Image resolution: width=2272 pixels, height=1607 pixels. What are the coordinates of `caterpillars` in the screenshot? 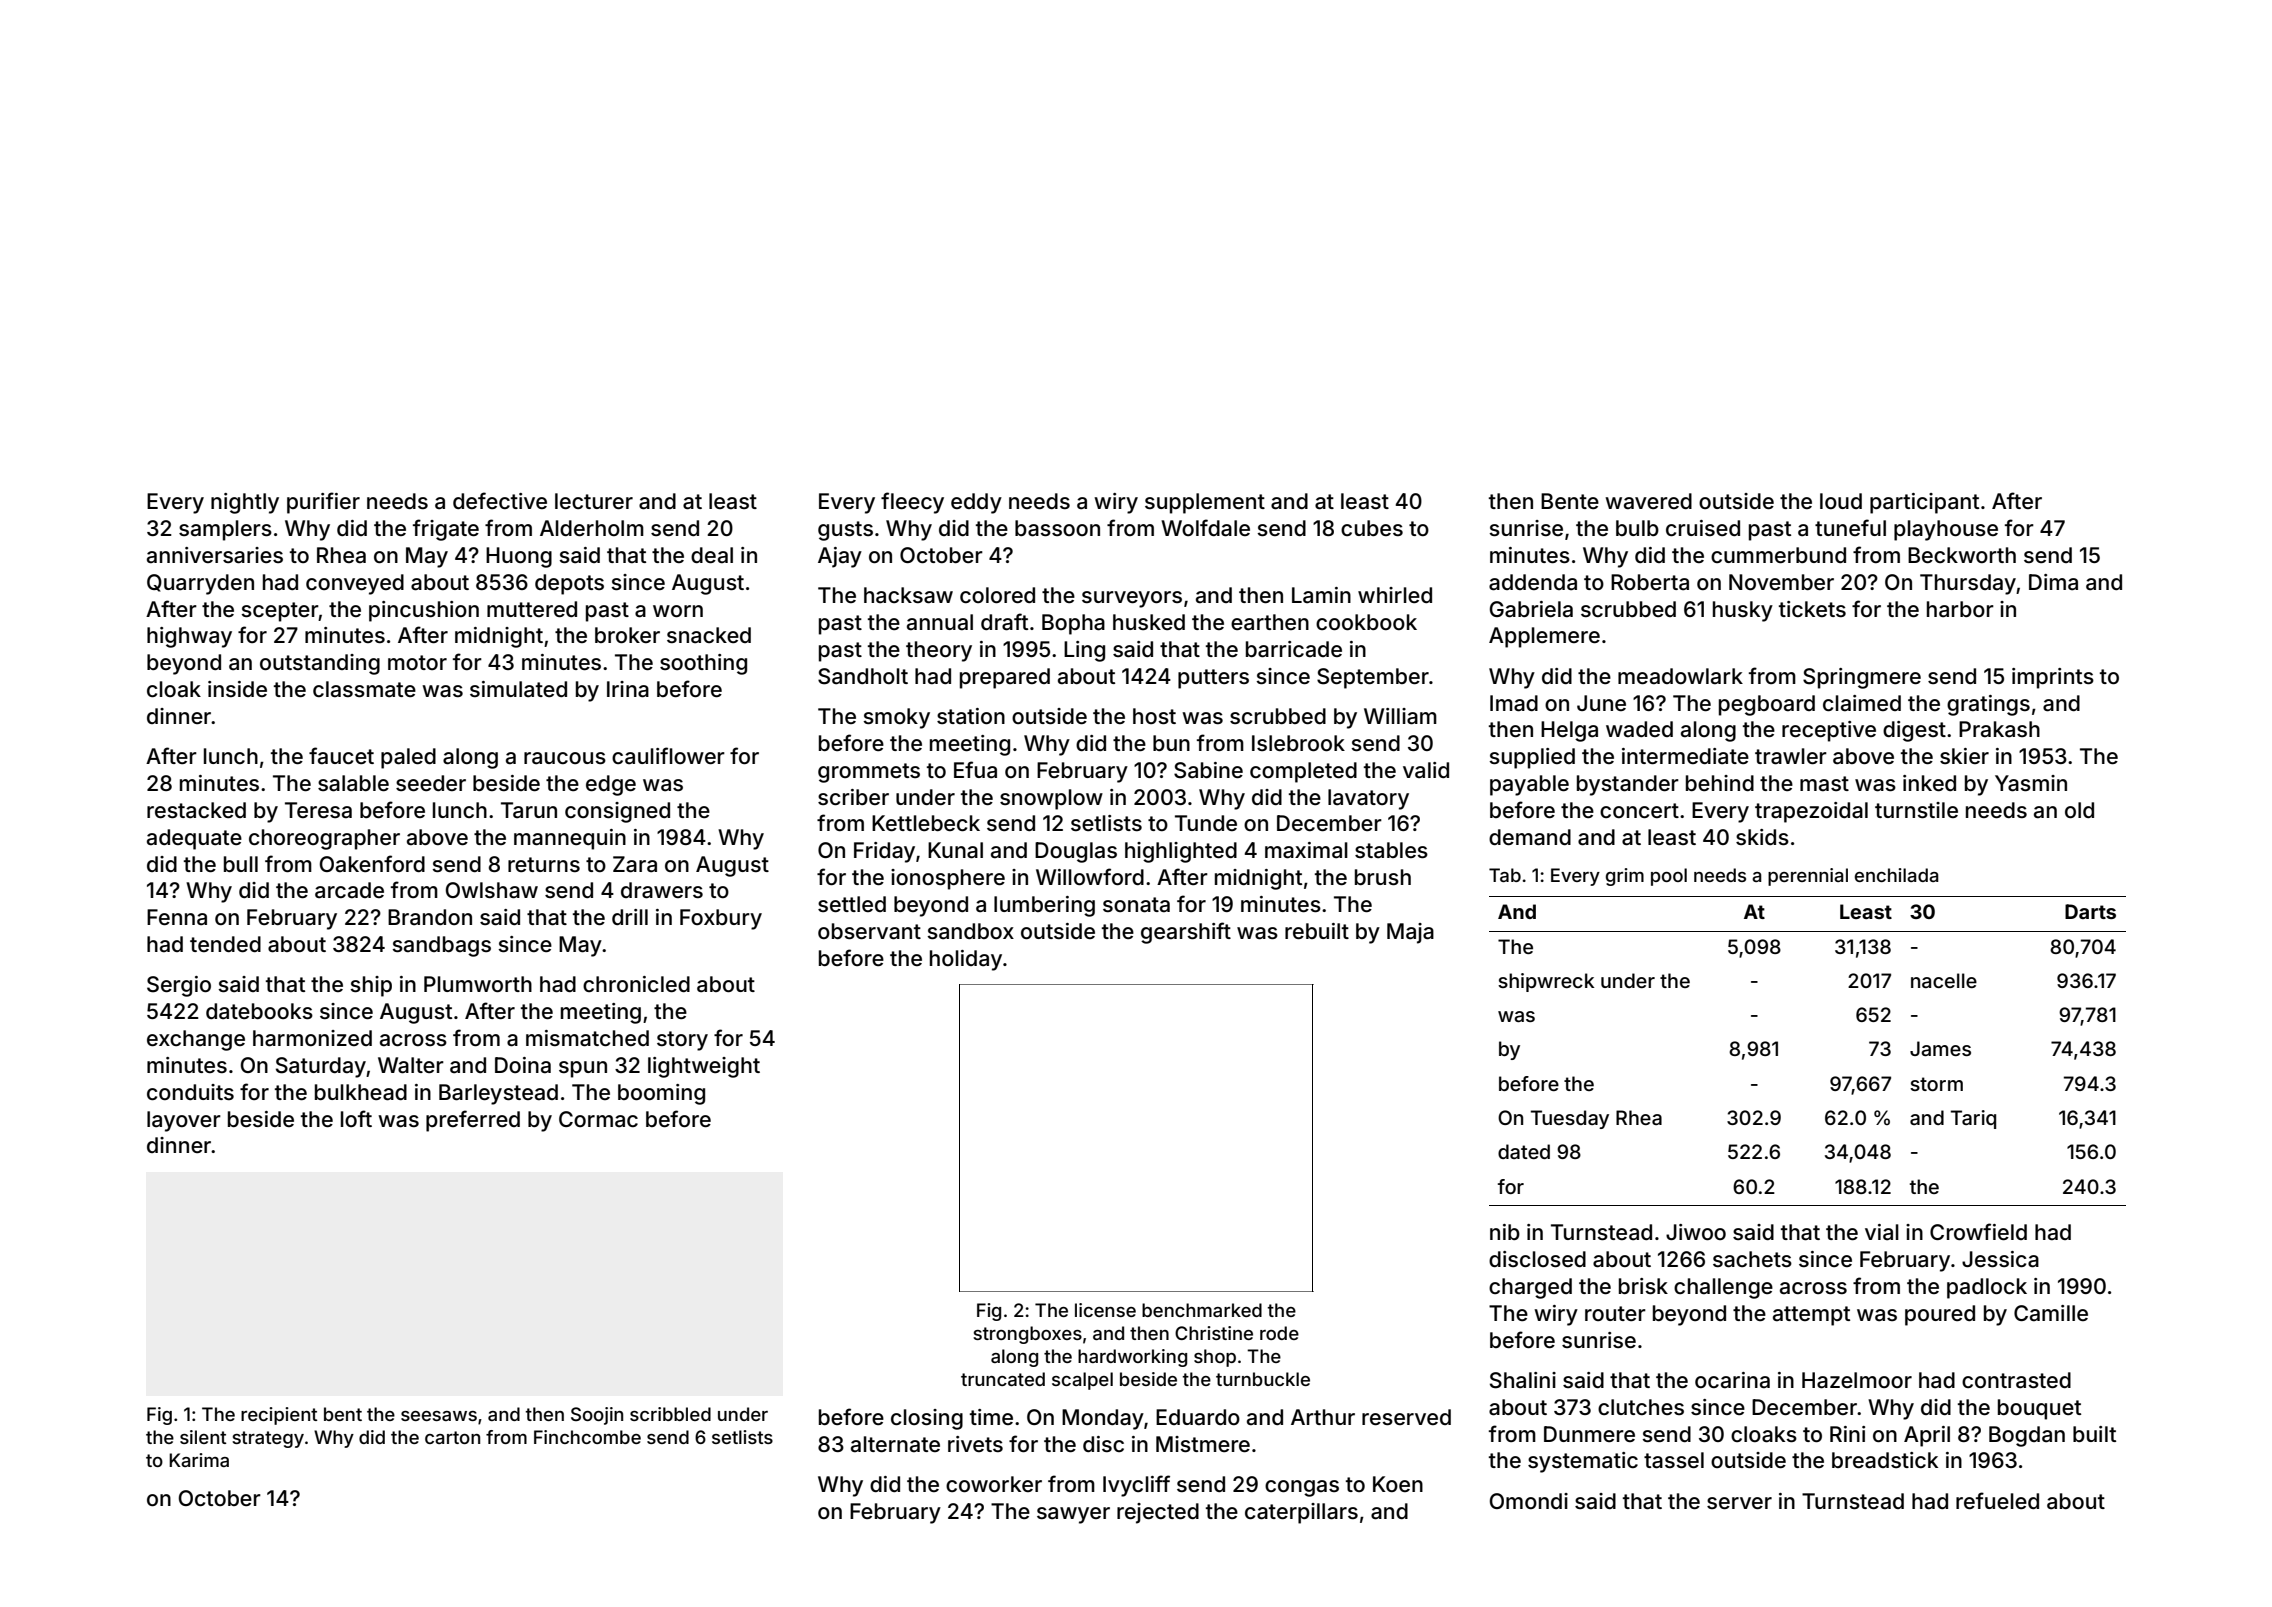 It's located at (1301, 1513).
